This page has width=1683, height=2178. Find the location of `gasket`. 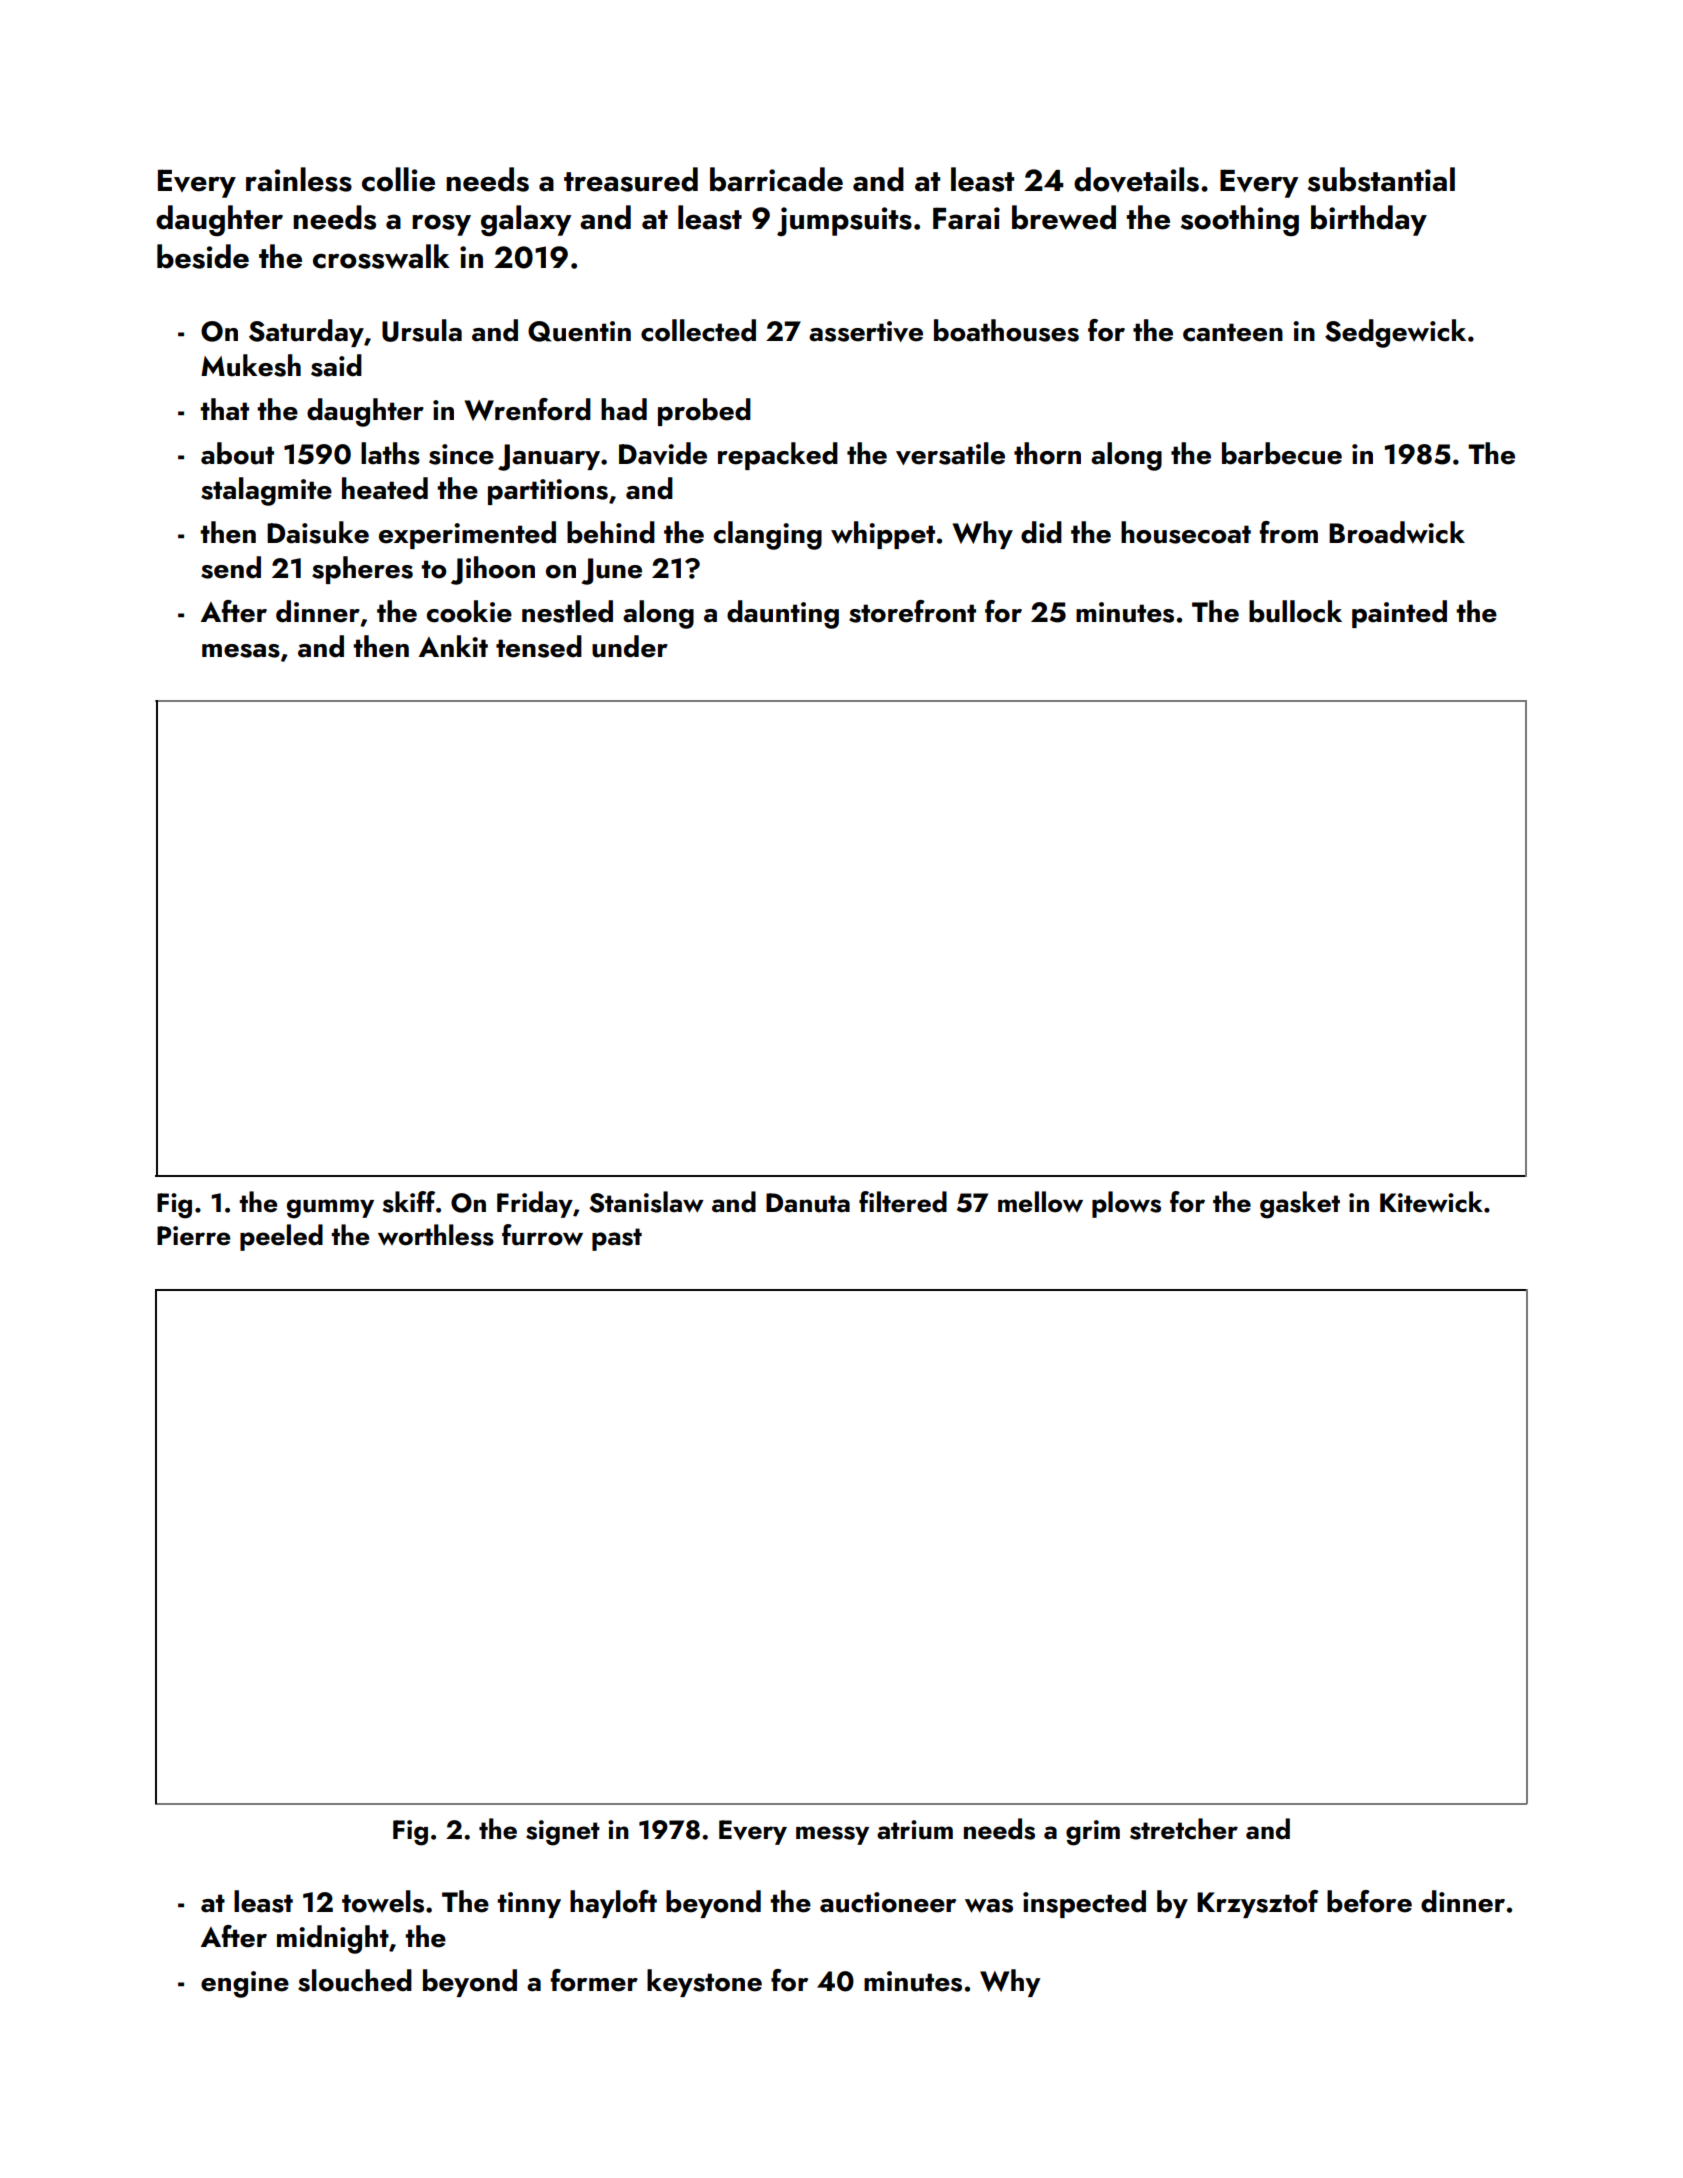

gasket is located at coordinates (1300, 1205).
